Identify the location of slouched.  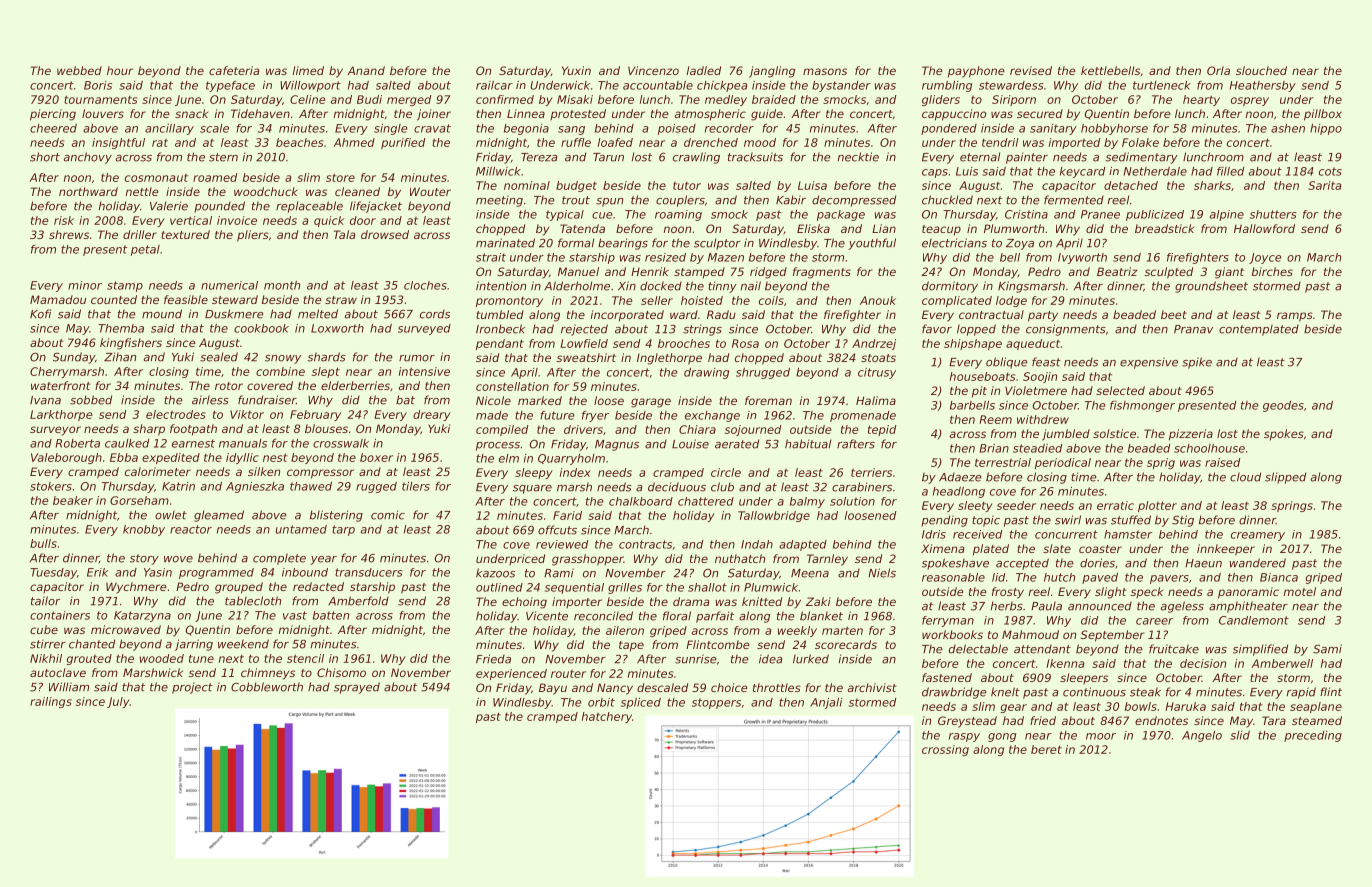
(1261, 70).
